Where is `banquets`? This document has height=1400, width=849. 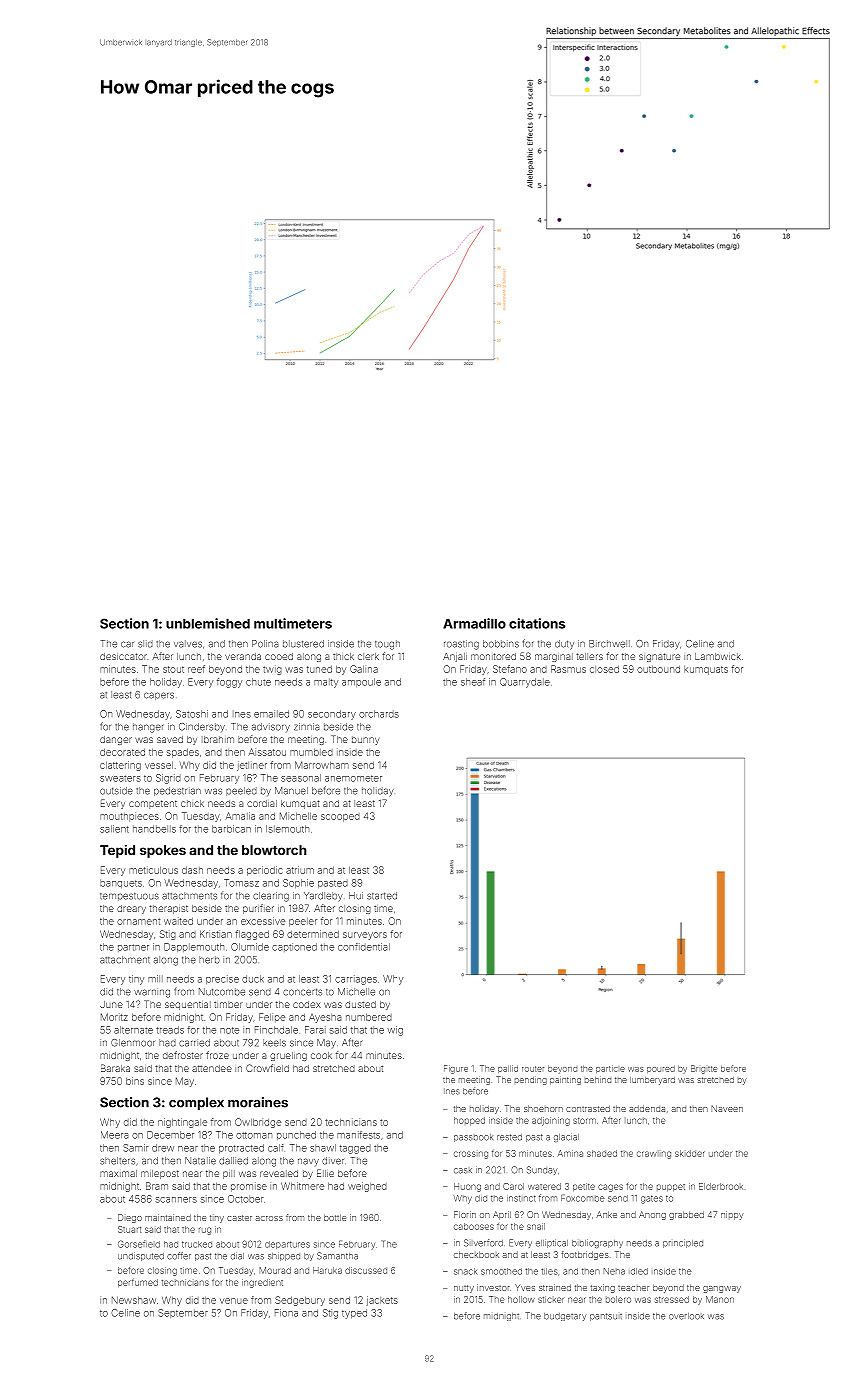 banquets is located at coordinates (121, 883).
